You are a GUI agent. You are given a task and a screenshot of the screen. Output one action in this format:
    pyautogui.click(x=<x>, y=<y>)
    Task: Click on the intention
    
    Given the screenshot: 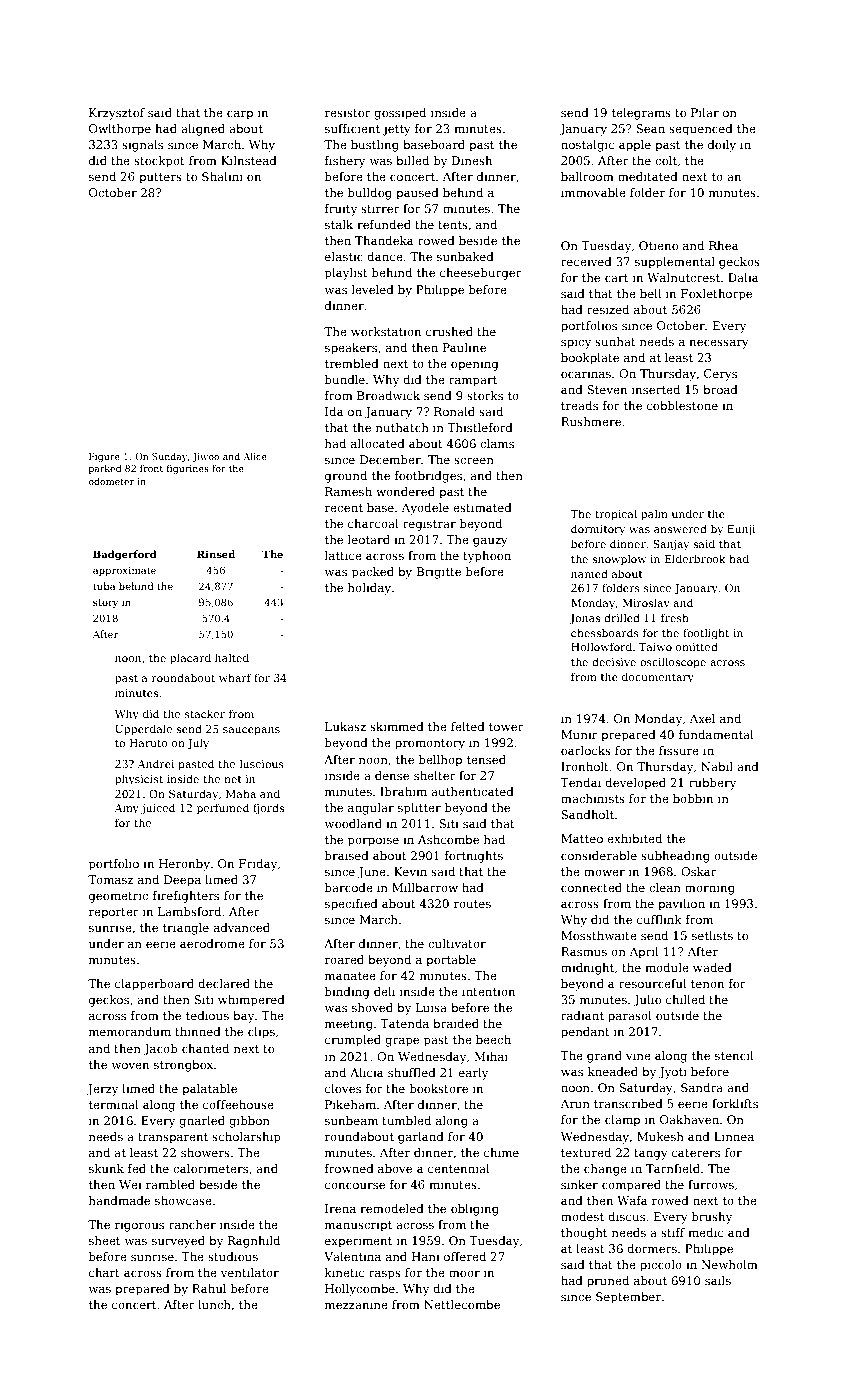 What is the action you would take?
    pyautogui.click(x=488, y=991)
